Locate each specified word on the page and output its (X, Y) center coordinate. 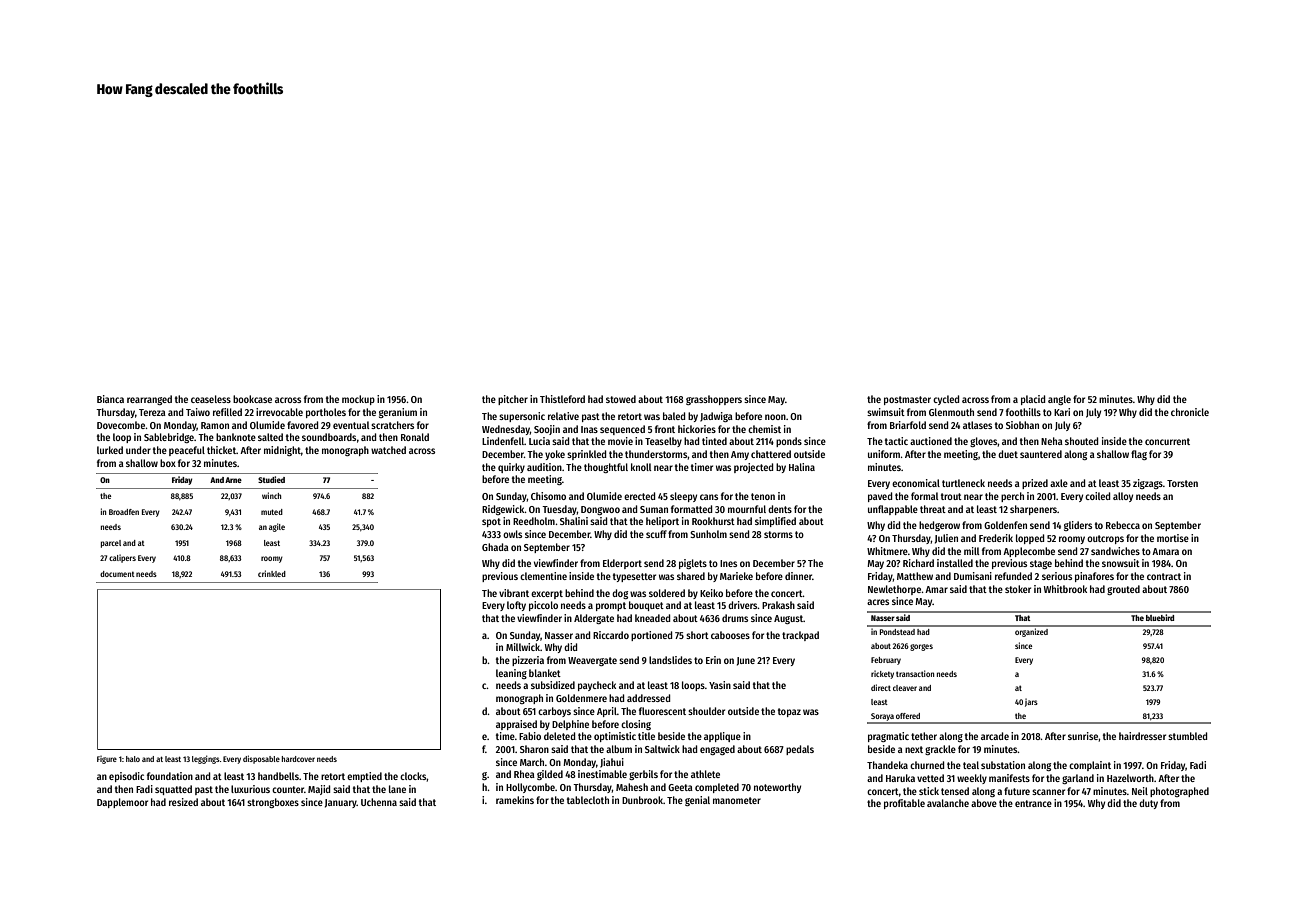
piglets (693, 564)
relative (563, 416)
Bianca (110, 399)
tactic (896, 441)
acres (878, 602)
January (341, 803)
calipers (122, 558)
